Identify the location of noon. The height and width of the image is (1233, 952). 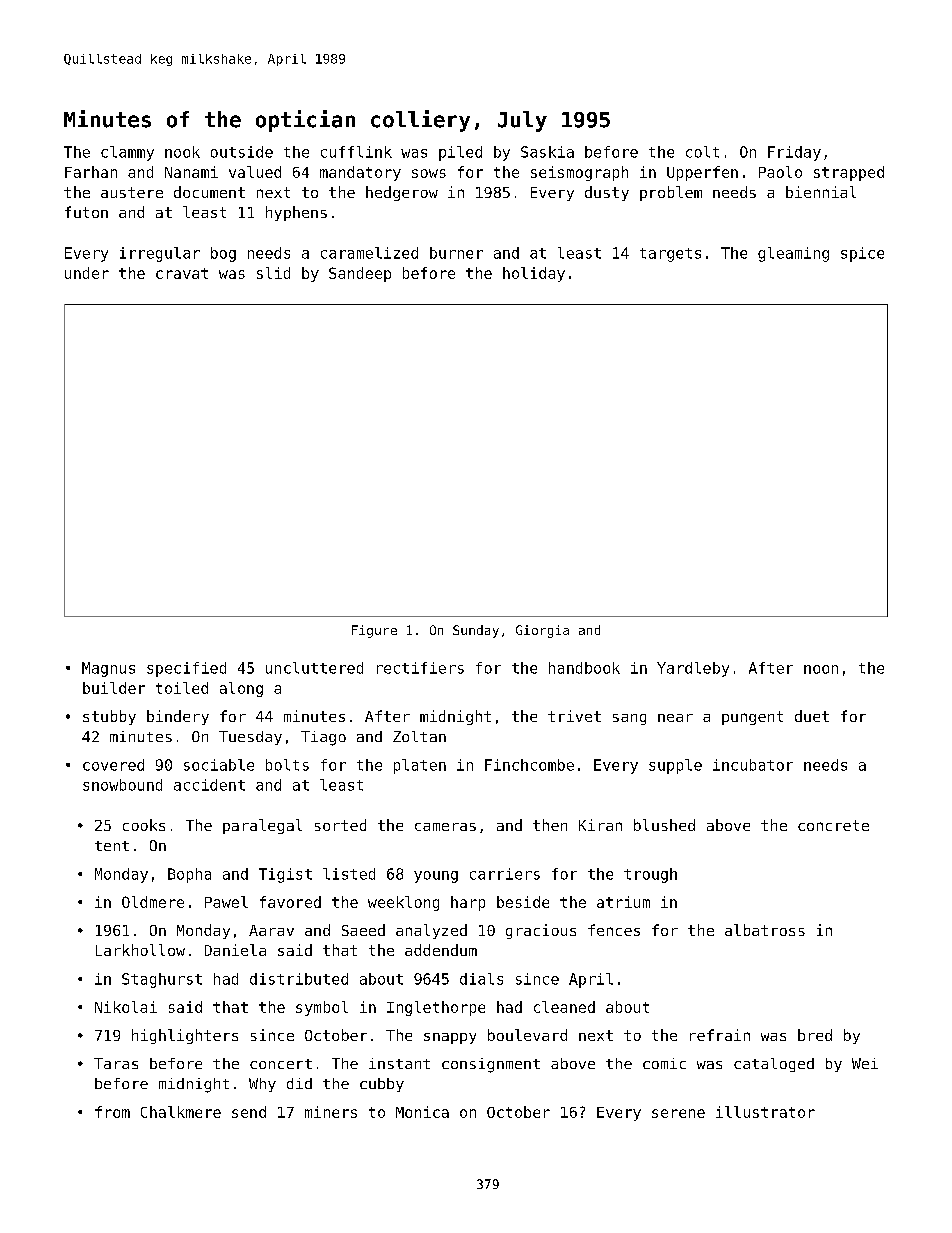
(821, 669).
